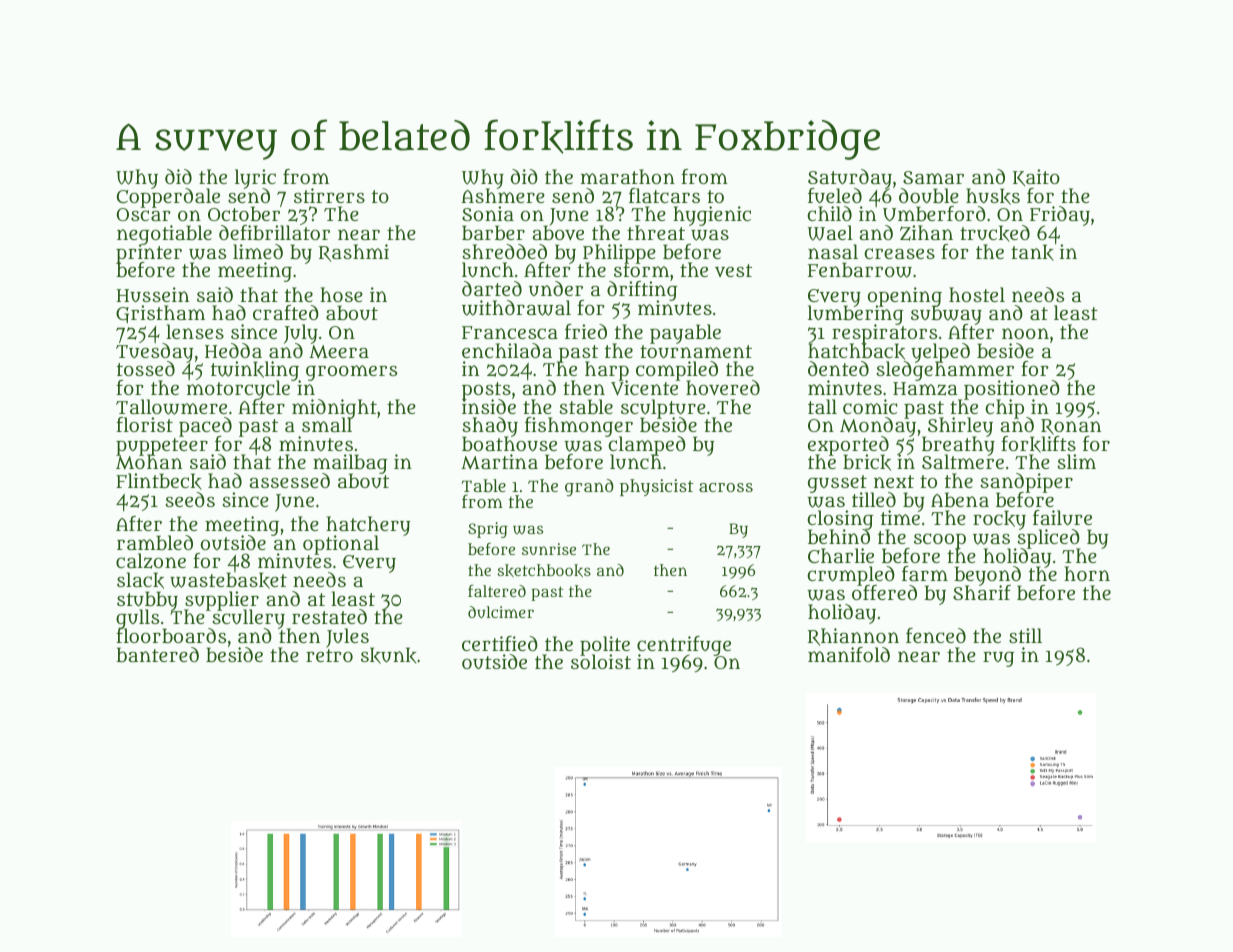 This screenshot has width=1233, height=952. Describe the element at coordinates (155, 542) in the screenshot. I see `rambled` at that location.
